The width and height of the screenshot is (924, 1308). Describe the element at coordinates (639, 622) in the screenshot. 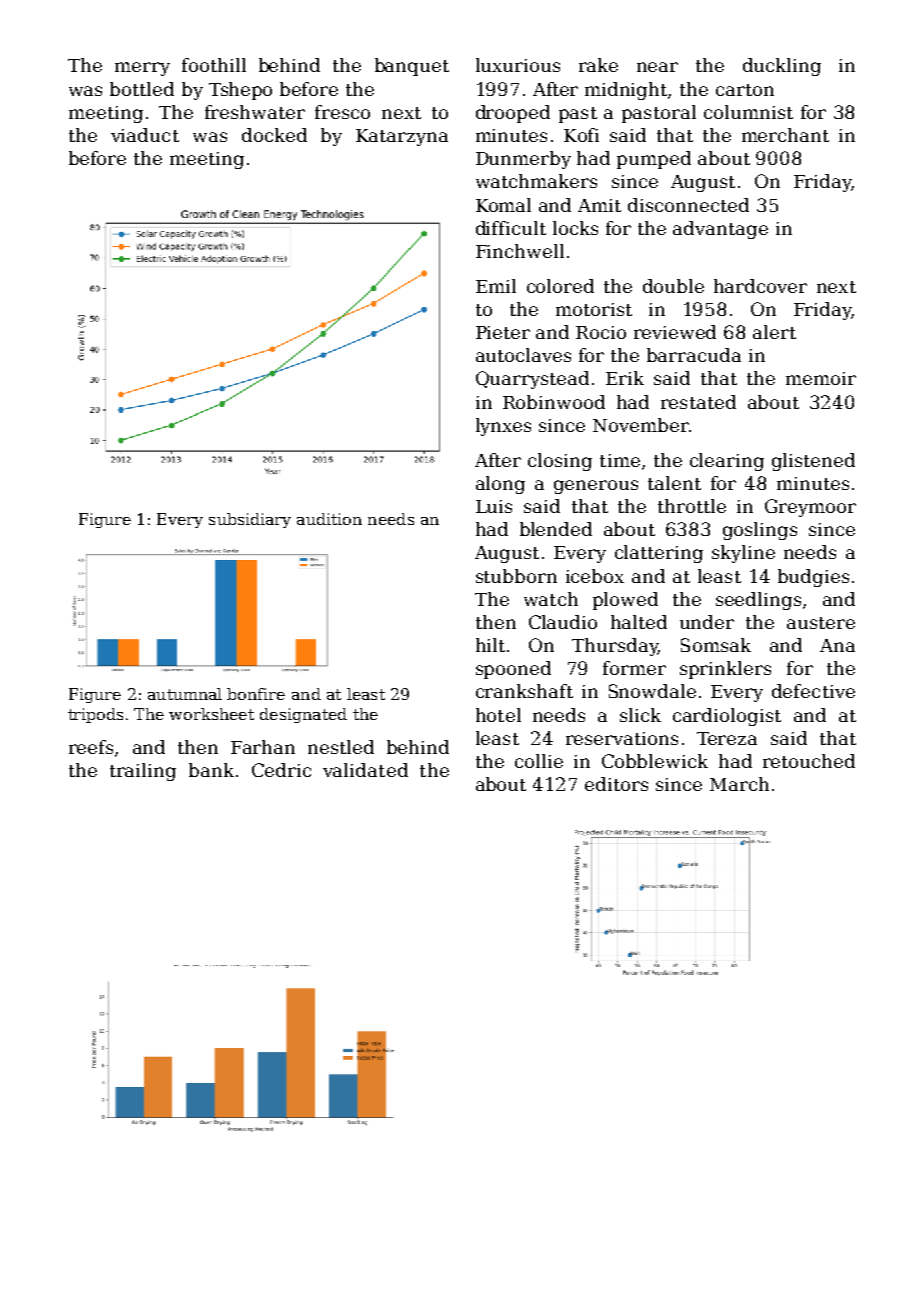

I see `halted` at that location.
